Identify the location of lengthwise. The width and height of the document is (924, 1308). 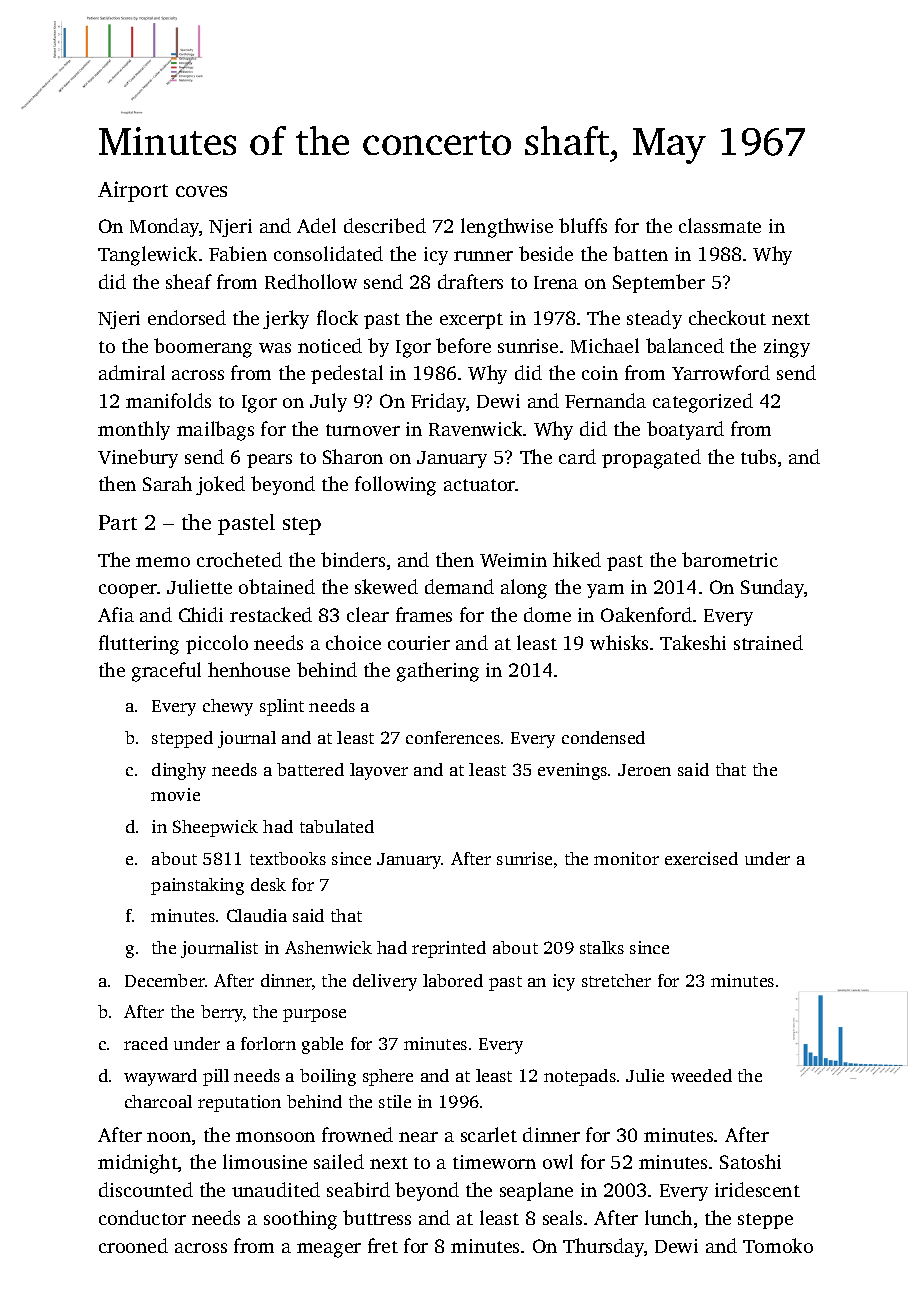
(507, 228).
